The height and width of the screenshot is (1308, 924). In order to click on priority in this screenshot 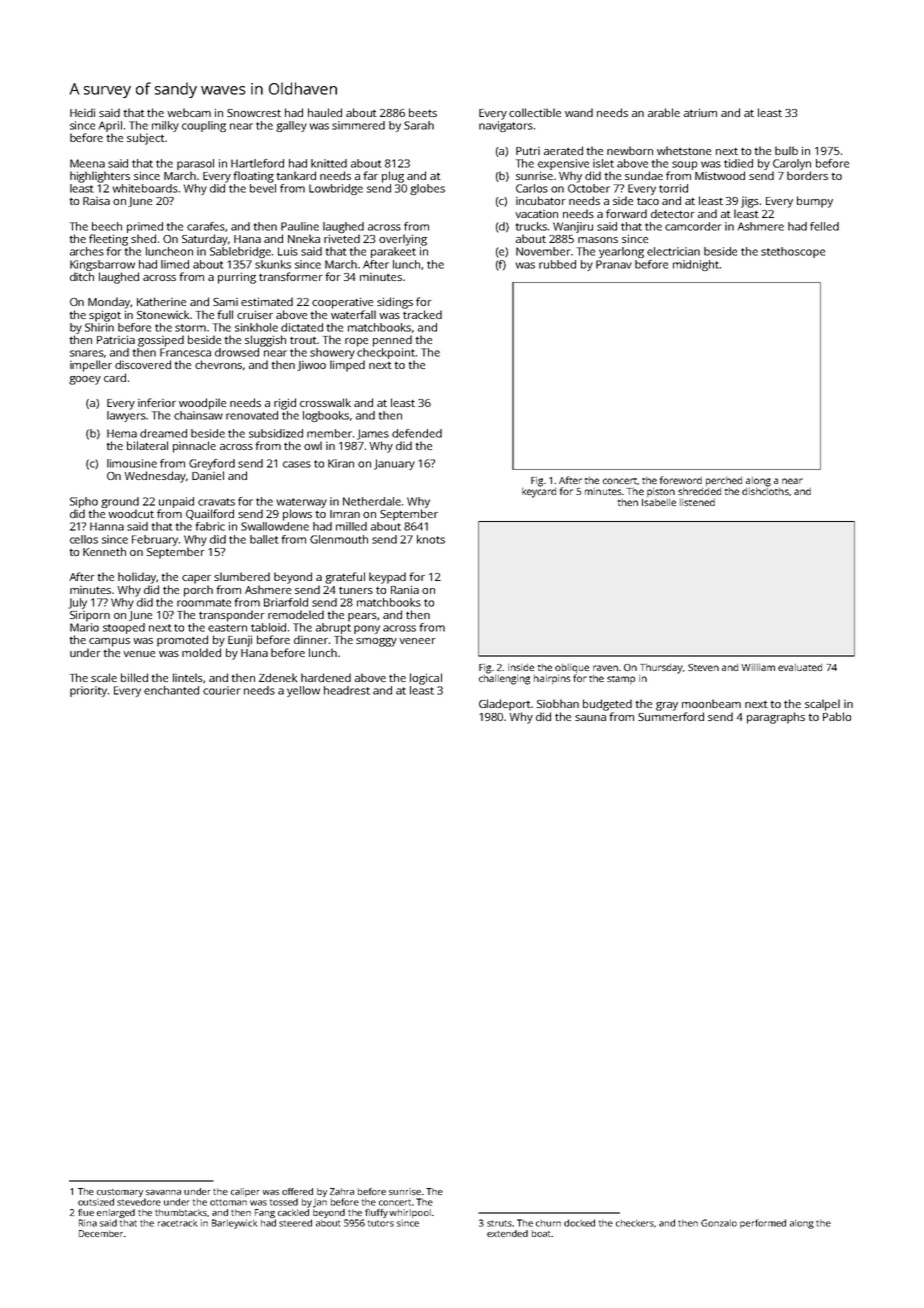, I will do `click(88, 691)`.
